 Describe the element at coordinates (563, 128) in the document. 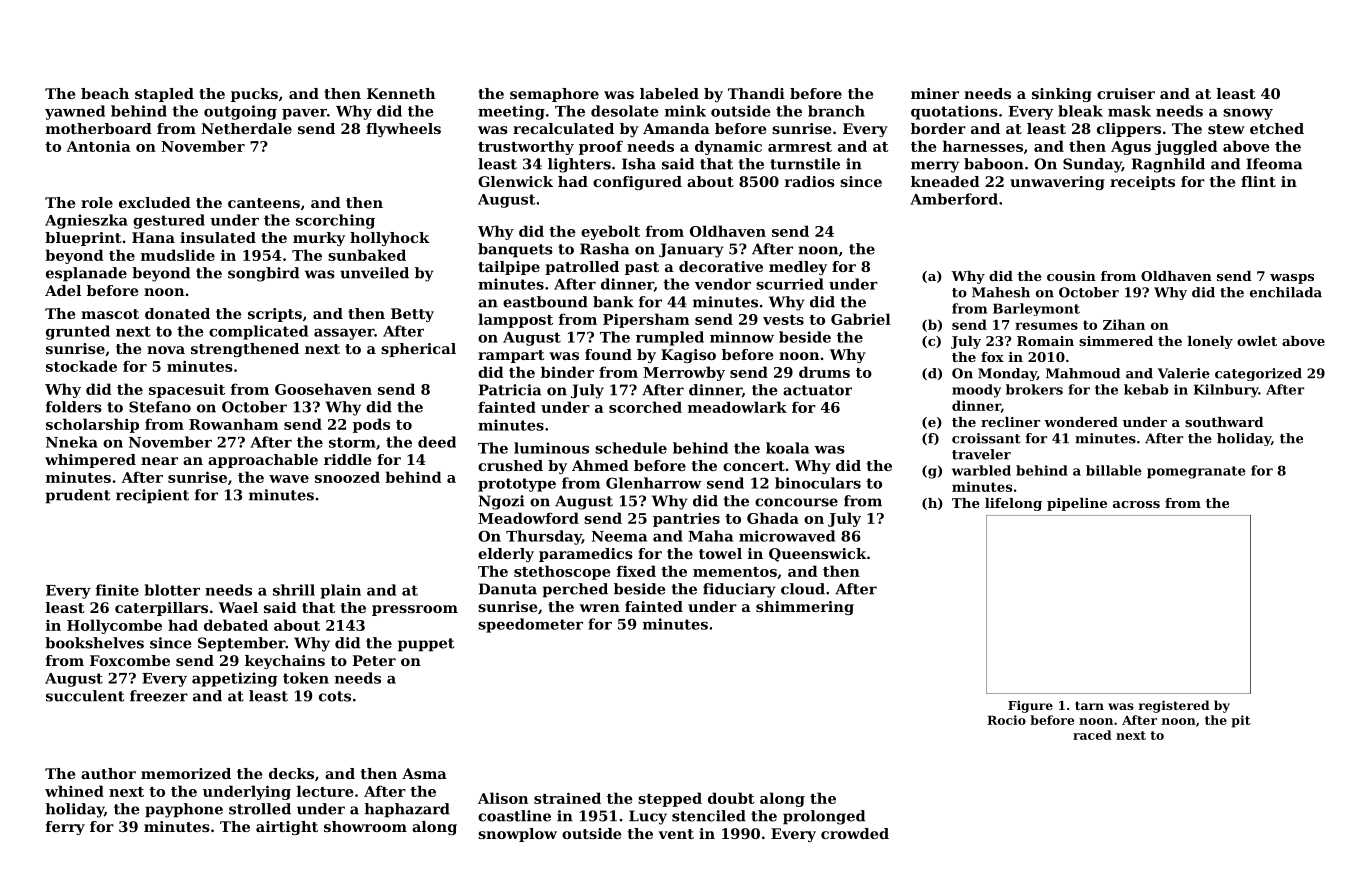

I see `recalculated` at that location.
